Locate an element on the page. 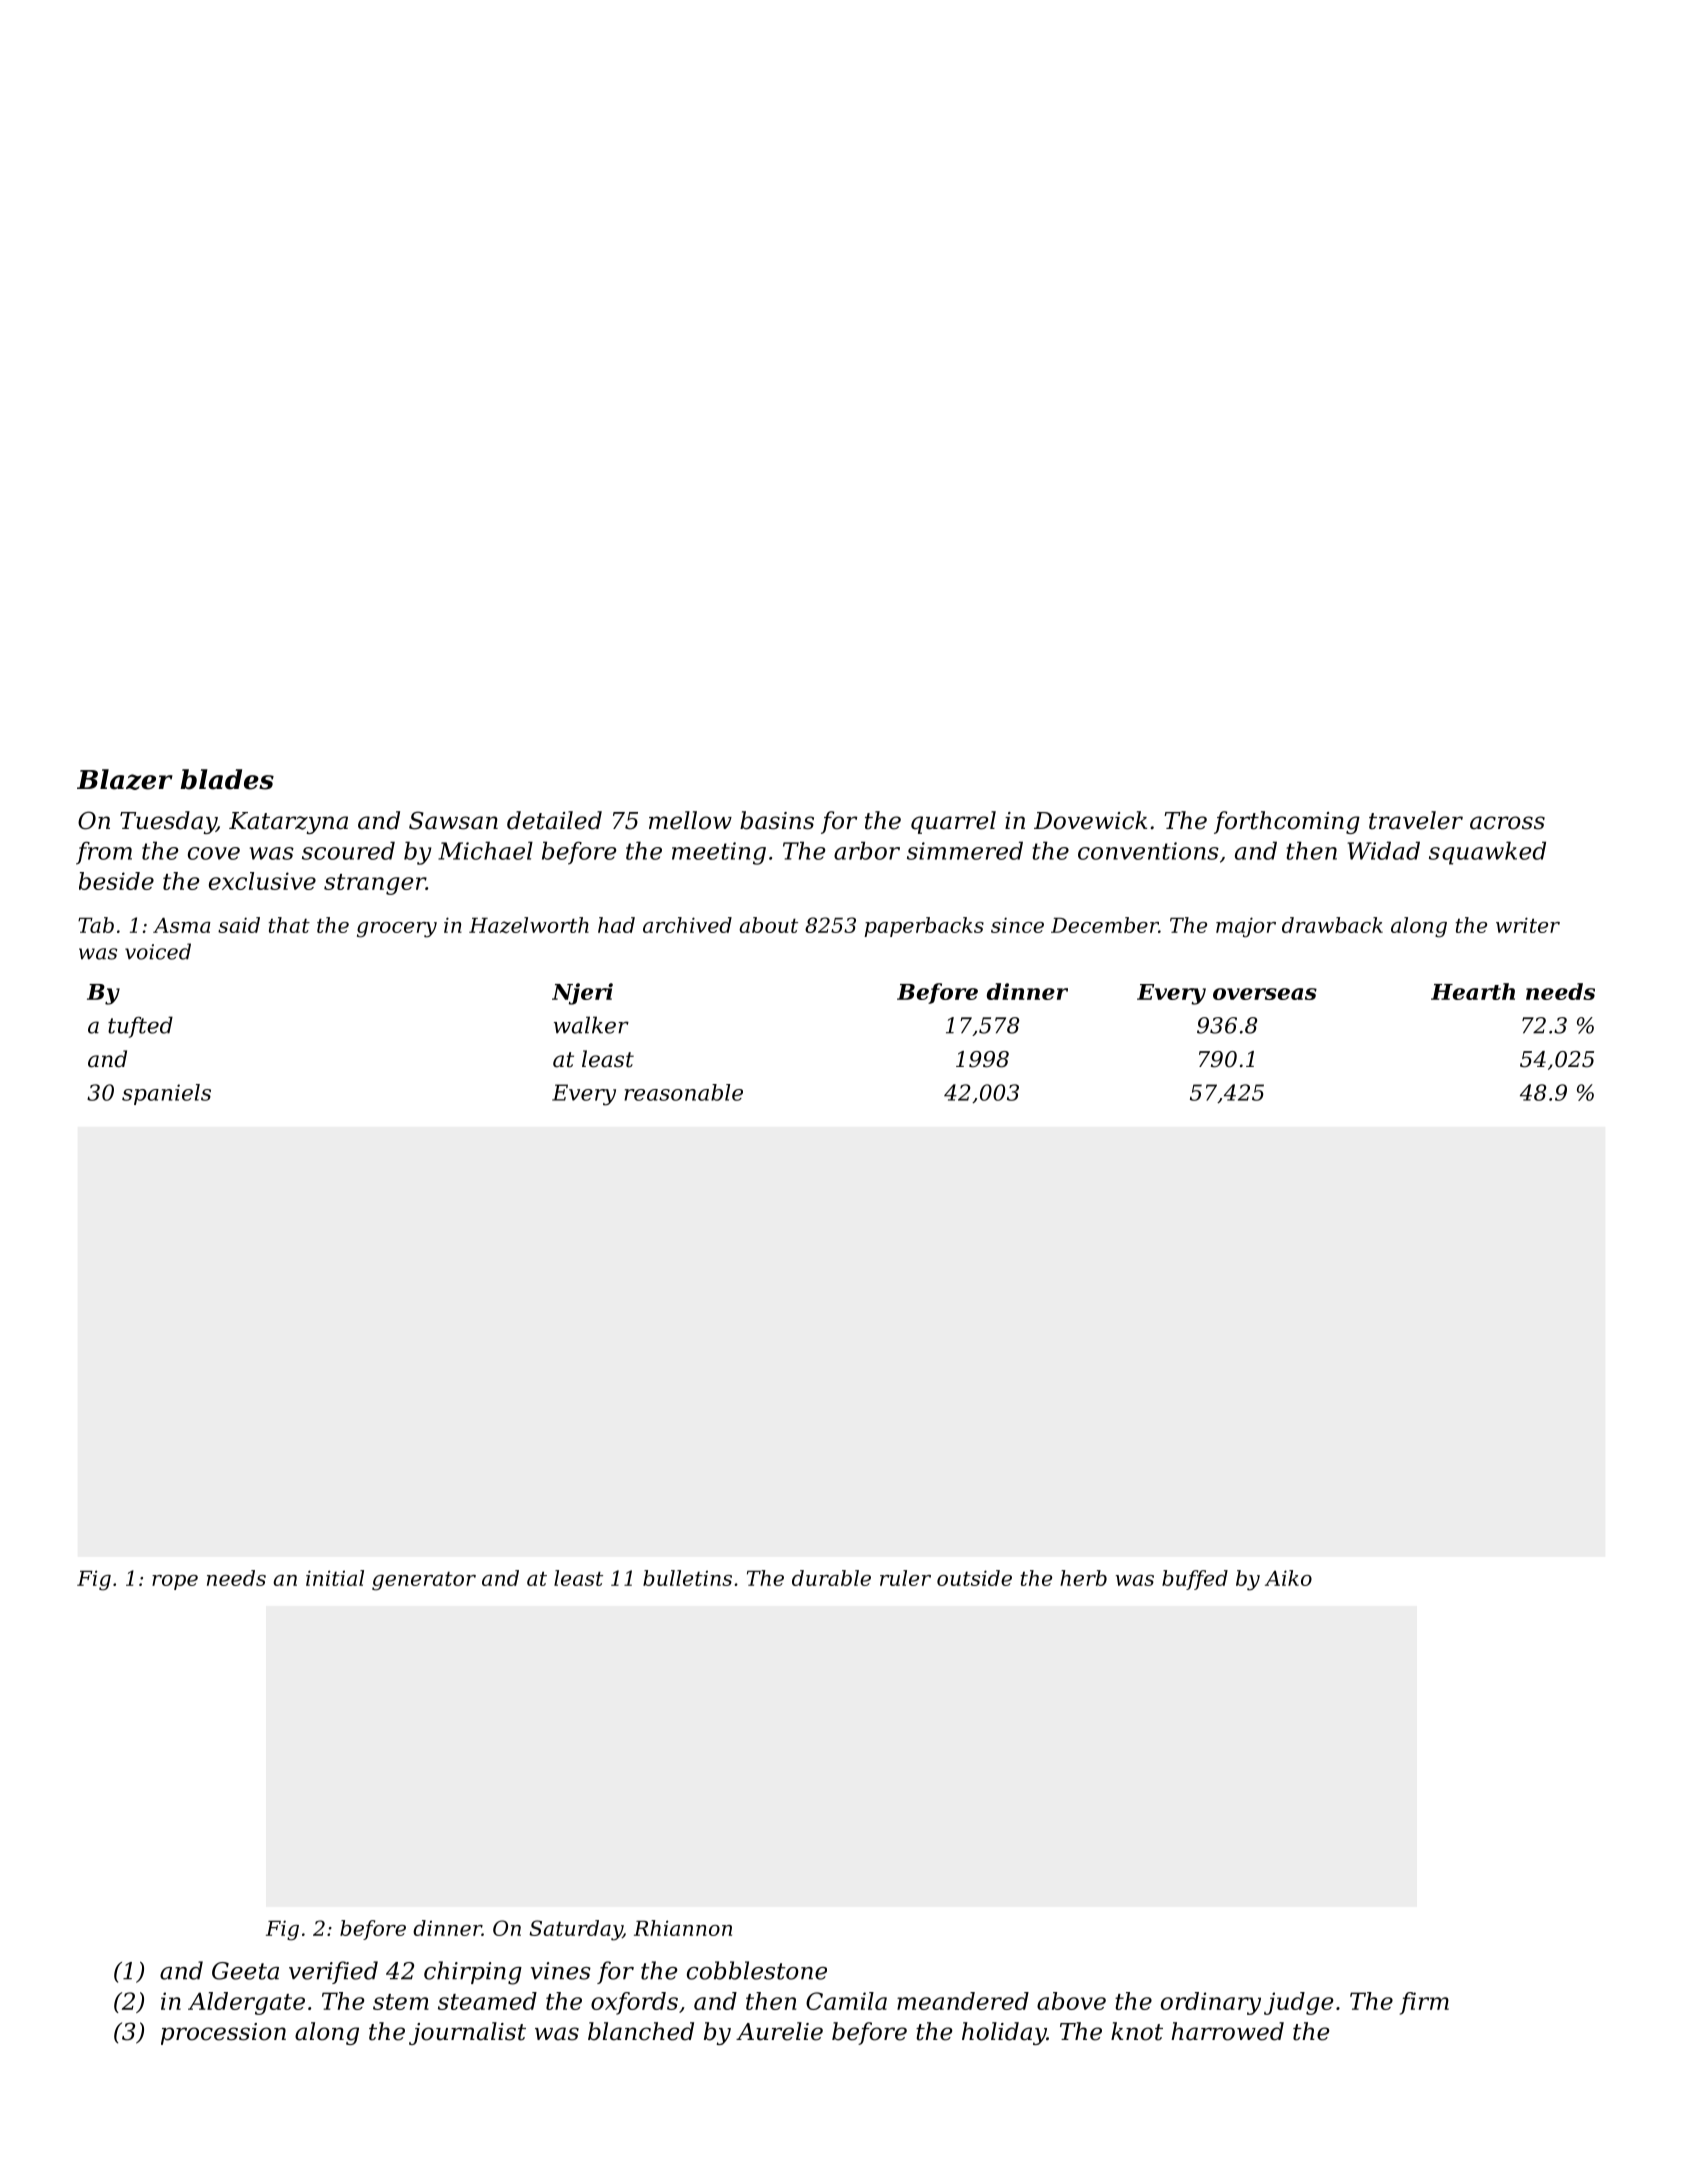 The image size is (1683, 2178). beside is located at coordinates (116, 881).
